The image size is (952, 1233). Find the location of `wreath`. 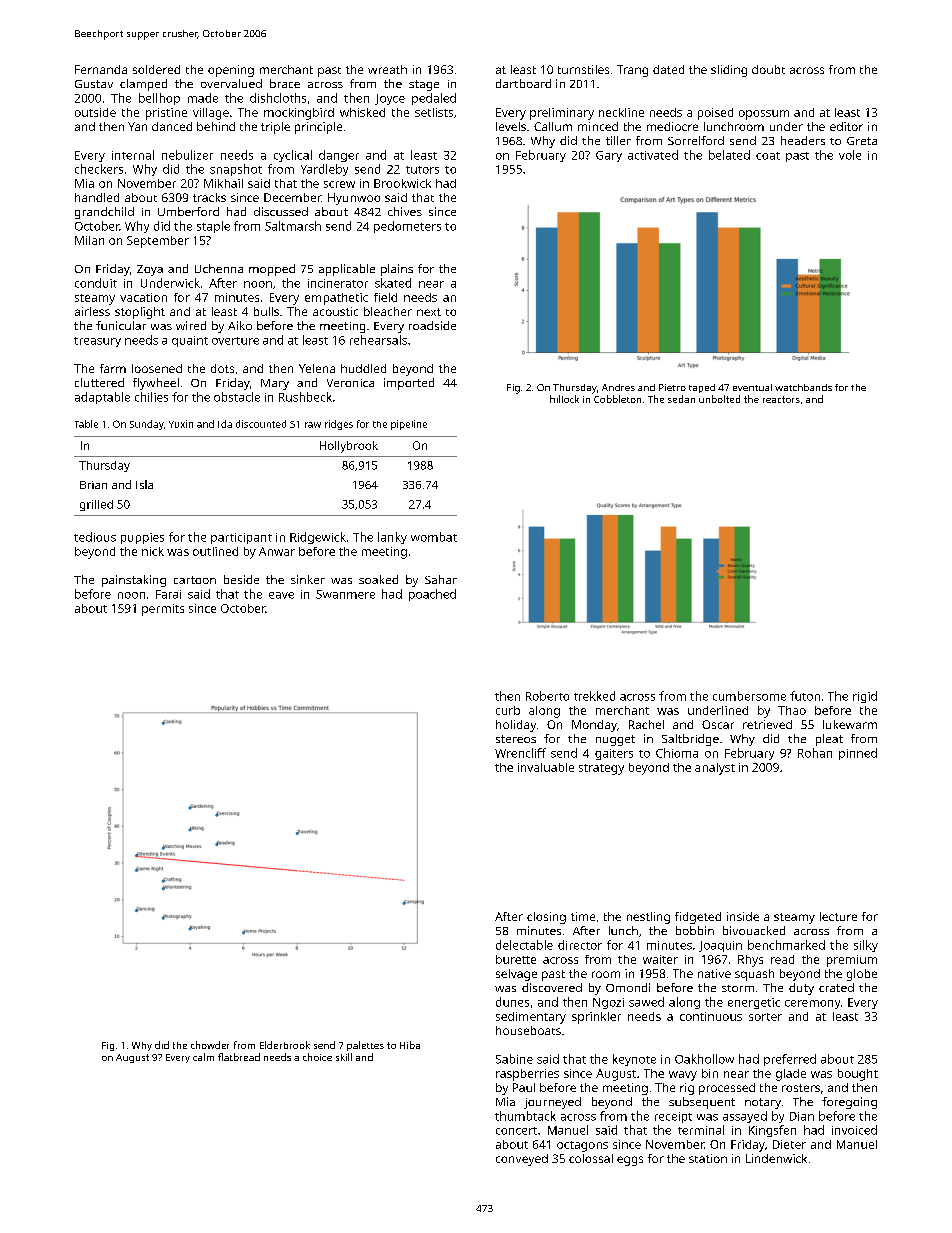

wreath is located at coordinates (387, 69).
